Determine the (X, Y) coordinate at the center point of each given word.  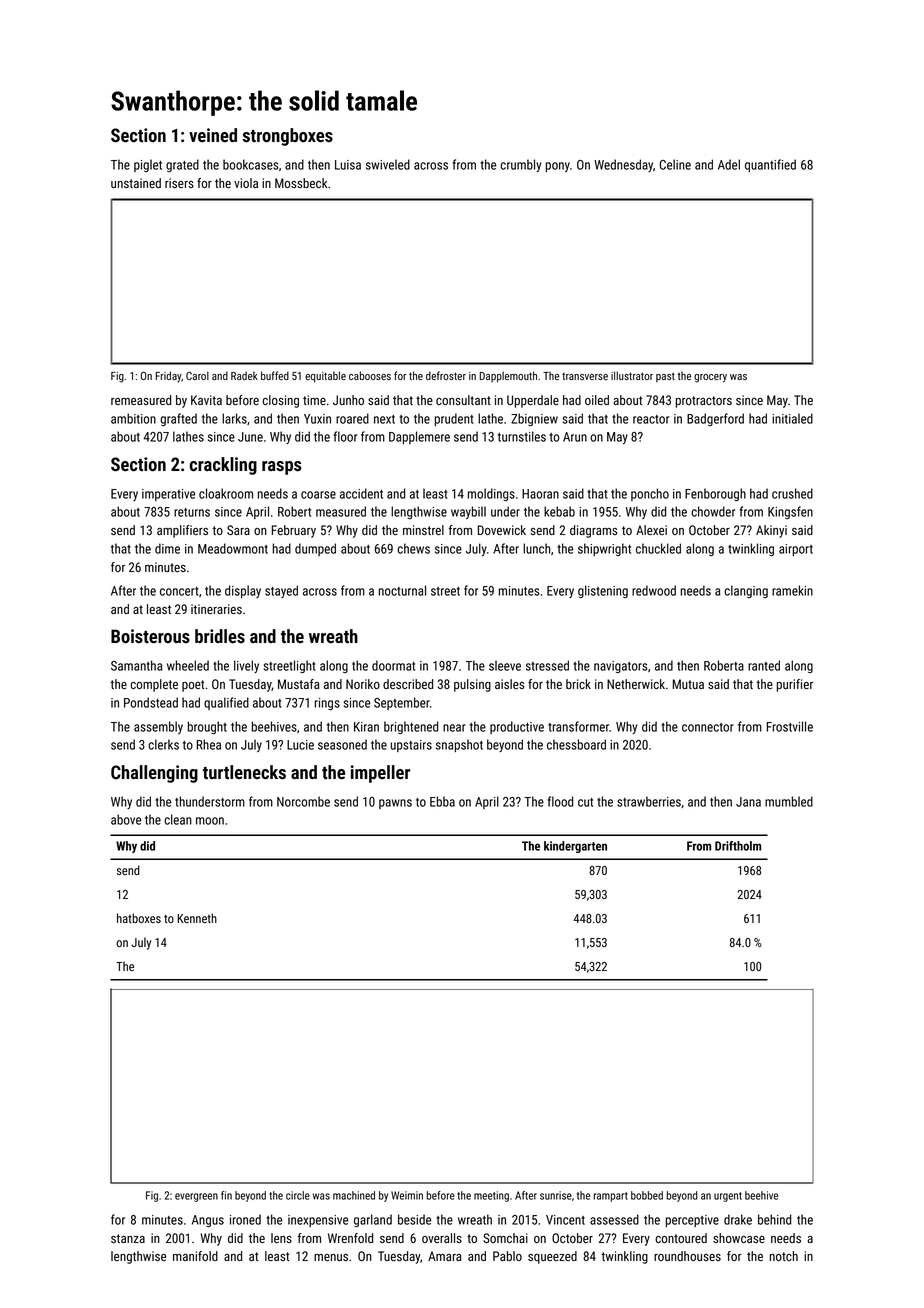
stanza (128, 1238)
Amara (444, 1256)
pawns (395, 804)
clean (178, 819)
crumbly (520, 165)
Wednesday (623, 165)
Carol (197, 375)
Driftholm (738, 846)
